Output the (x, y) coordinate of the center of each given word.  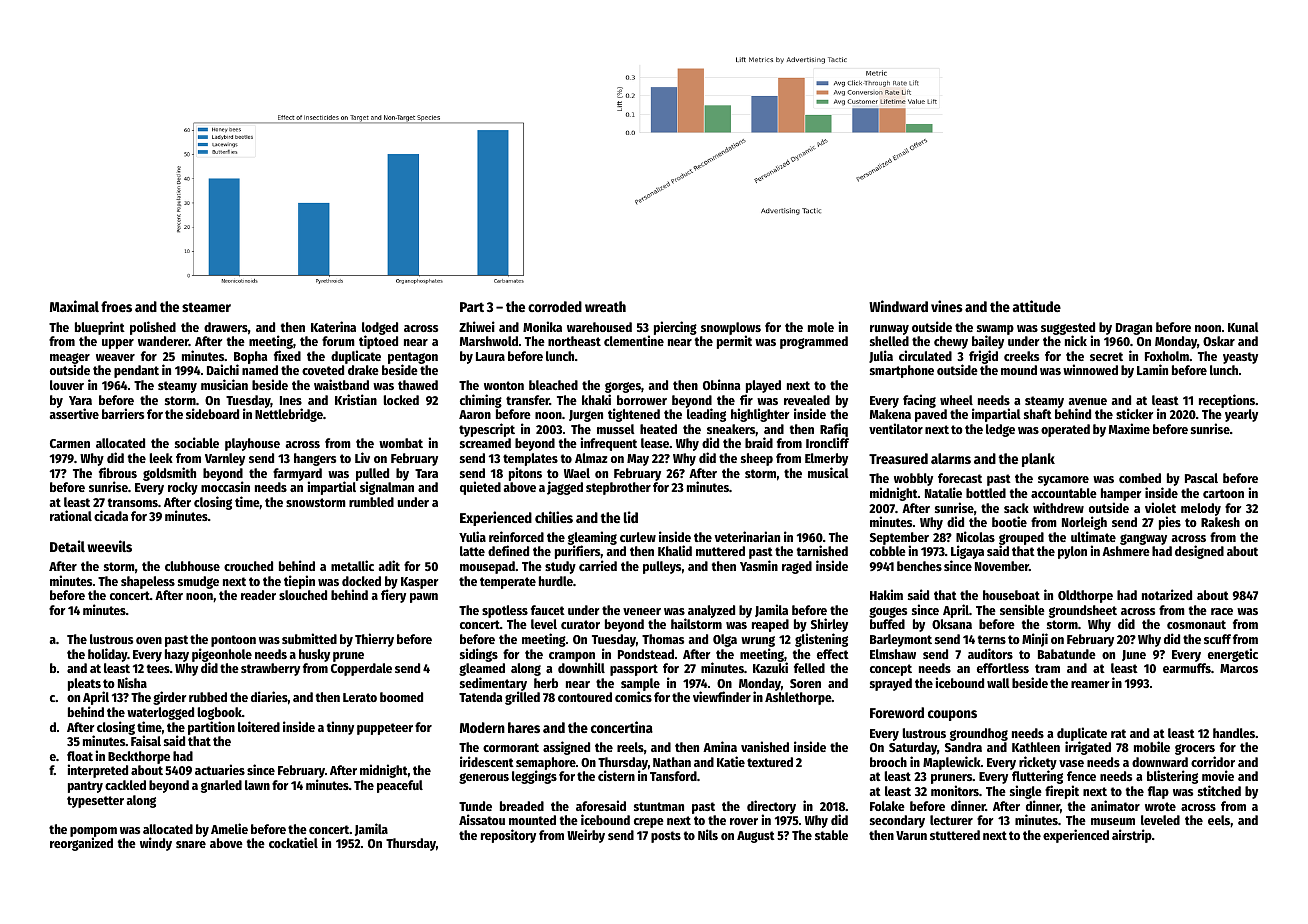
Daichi (223, 369)
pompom (93, 832)
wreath (605, 306)
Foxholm (1167, 356)
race (1222, 611)
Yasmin (759, 565)
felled (809, 668)
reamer (1090, 684)
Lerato (360, 697)
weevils (109, 546)
